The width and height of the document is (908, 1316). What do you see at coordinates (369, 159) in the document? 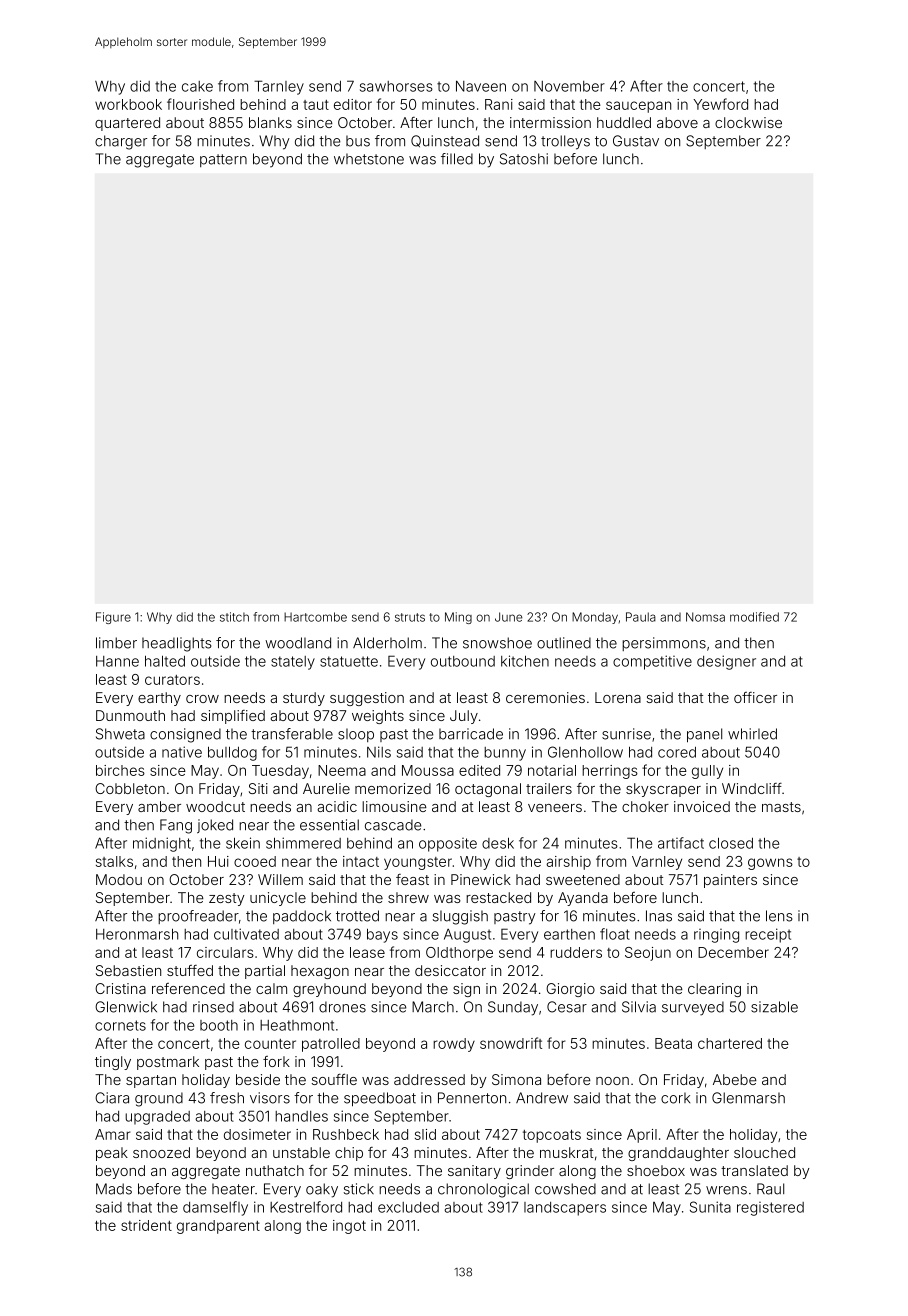
I see `whetstone` at bounding box center [369, 159].
